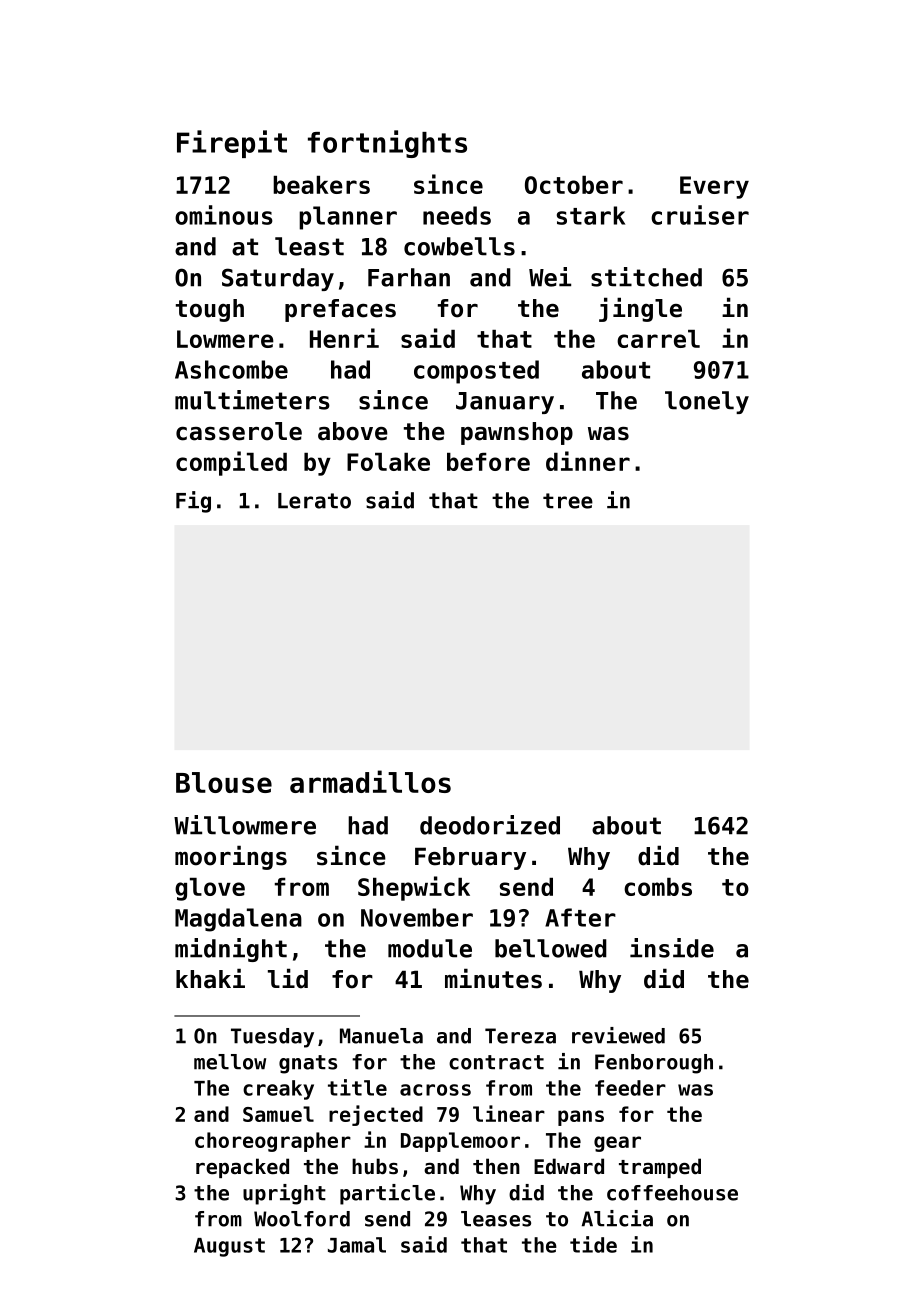  I want to click on Fenborough, so click(654, 1064).
